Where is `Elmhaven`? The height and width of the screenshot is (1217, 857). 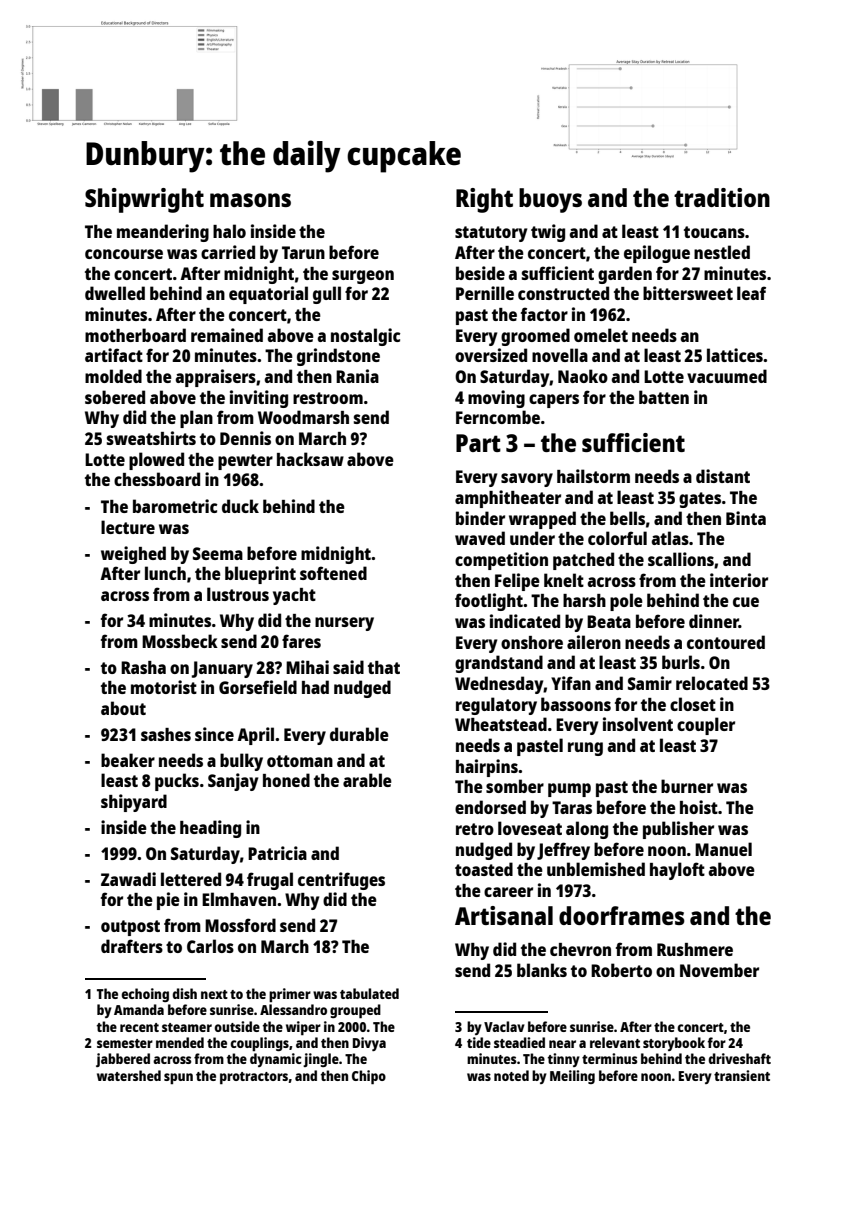
Elmhaven is located at coordinates (239, 899).
